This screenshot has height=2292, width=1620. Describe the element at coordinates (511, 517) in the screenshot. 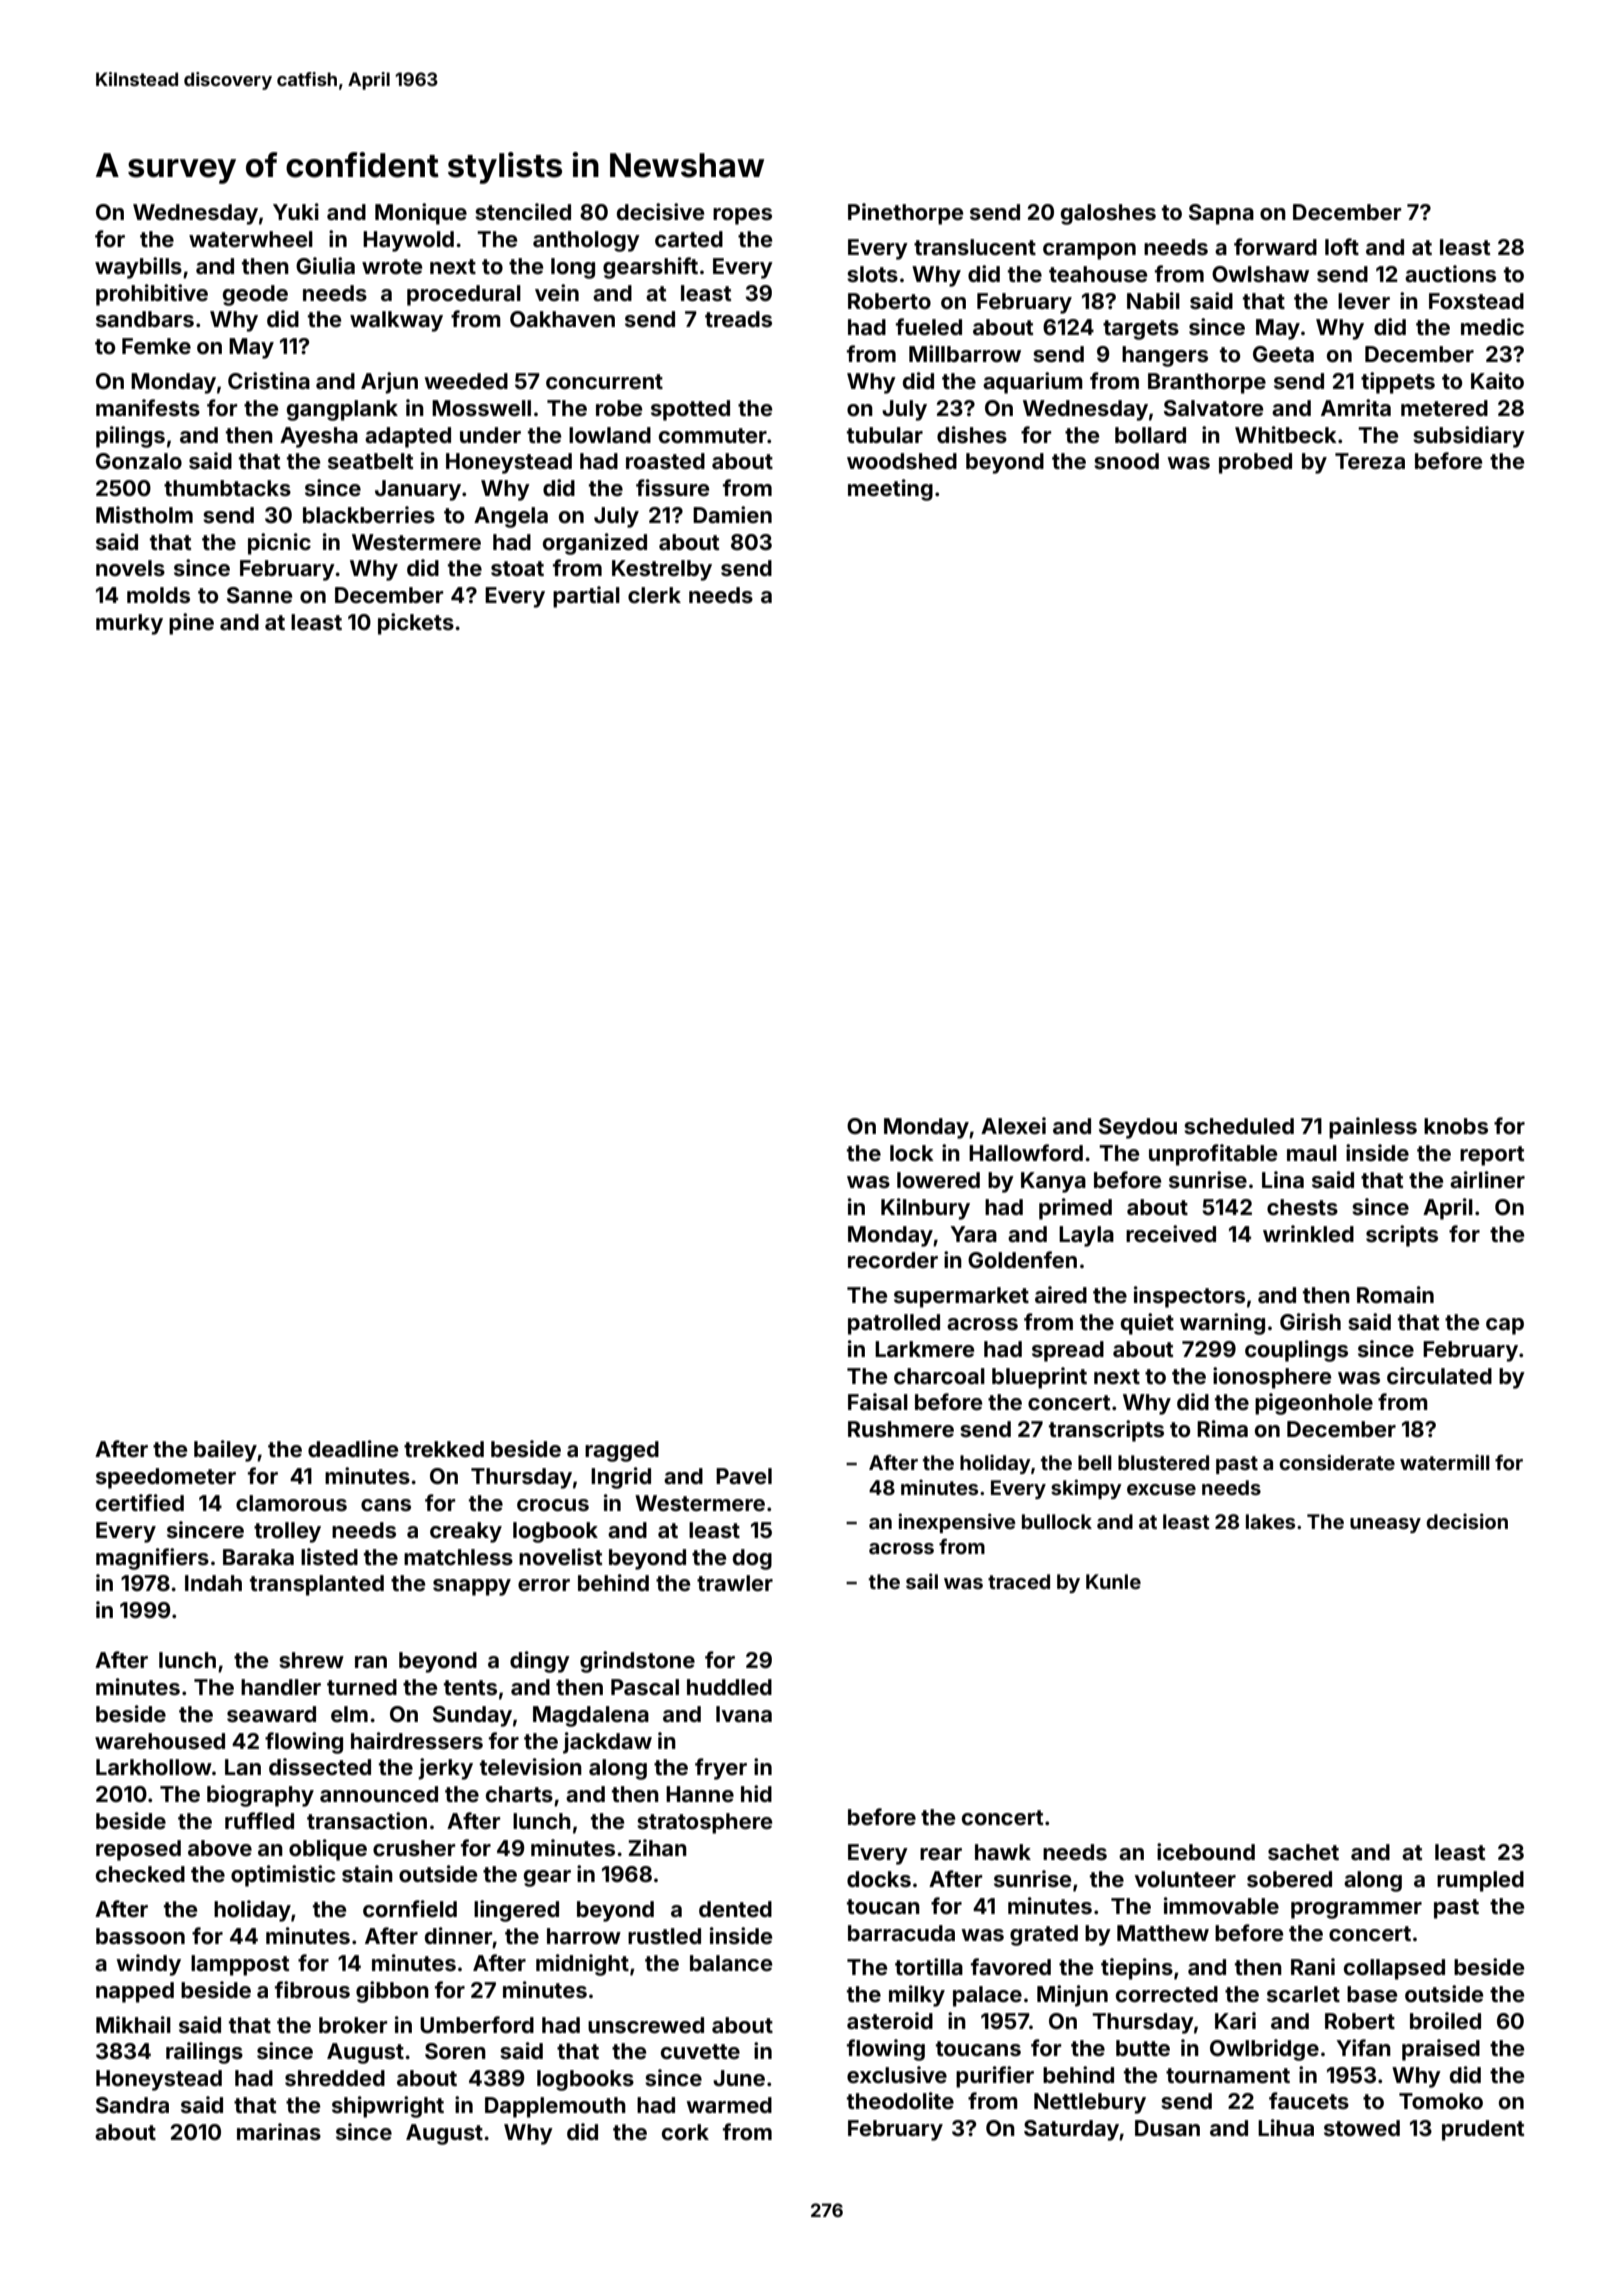

I see `Angela` at that location.
